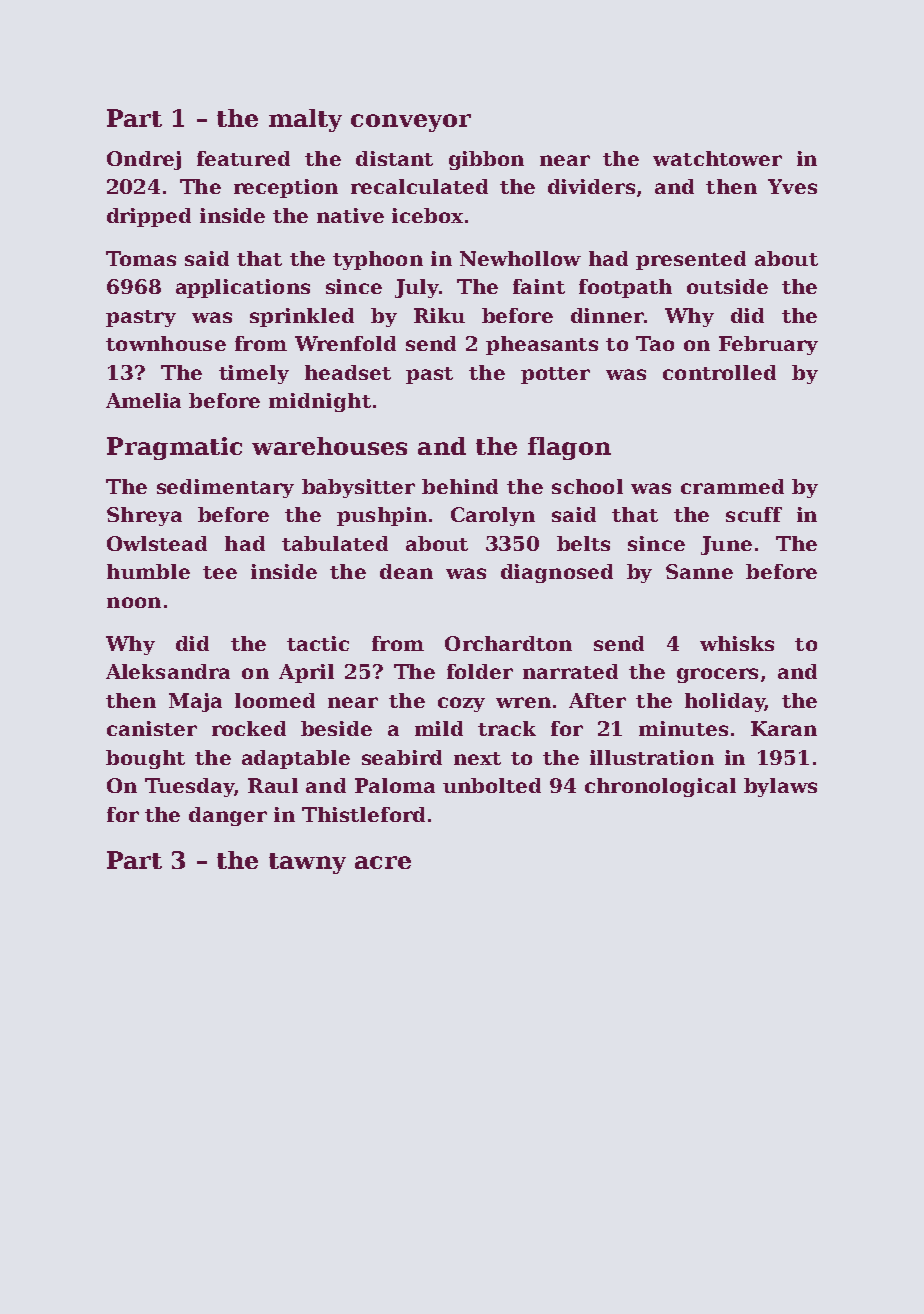 This image has height=1314, width=924. What do you see at coordinates (225, 488) in the image?
I see `sedimentary` at bounding box center [225, 488].
